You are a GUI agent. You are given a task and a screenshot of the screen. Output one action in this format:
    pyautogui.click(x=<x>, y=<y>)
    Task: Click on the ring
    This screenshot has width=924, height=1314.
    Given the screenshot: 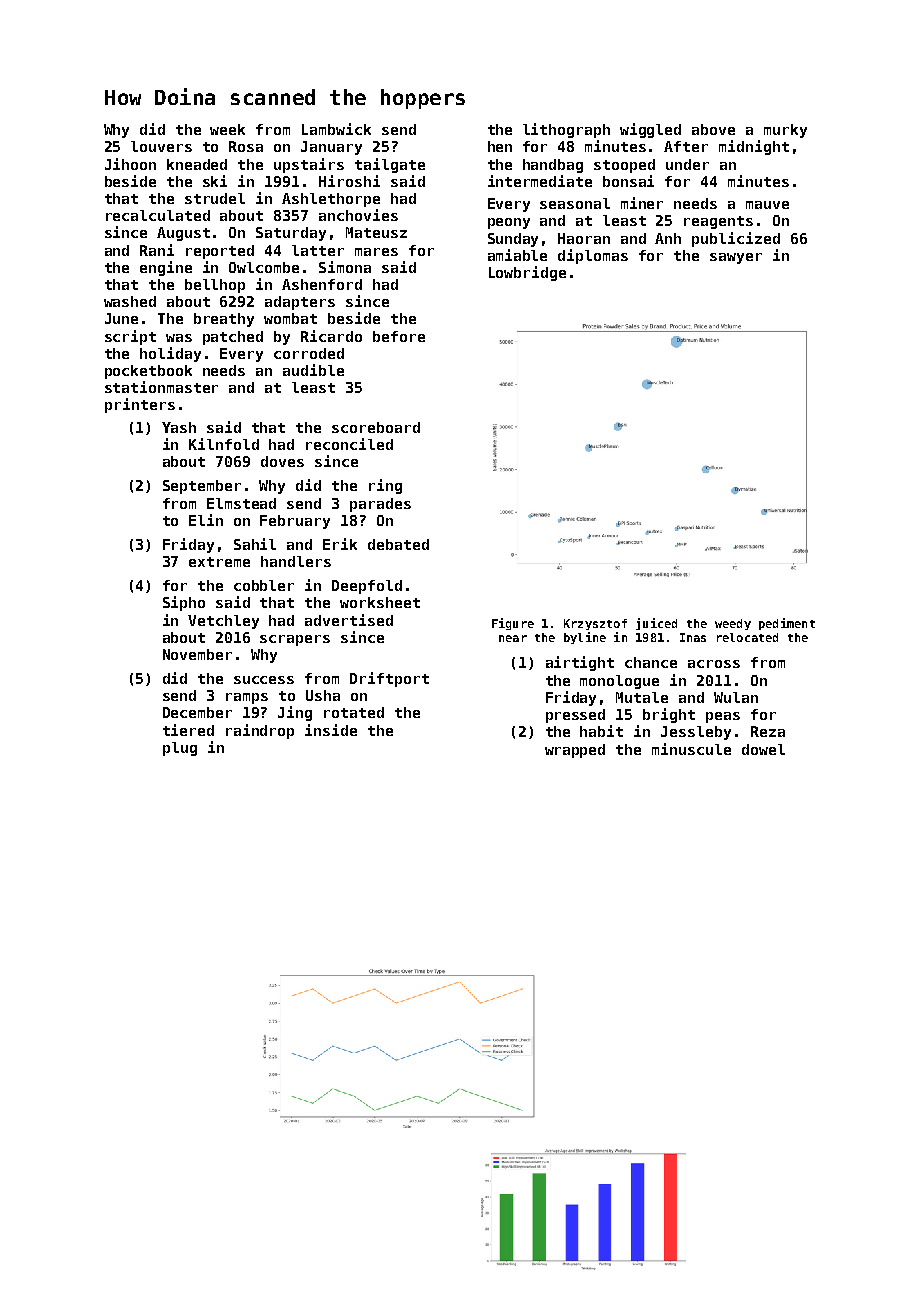 What is the action you would take?
    pyautogui.click(x=385, y=486)
